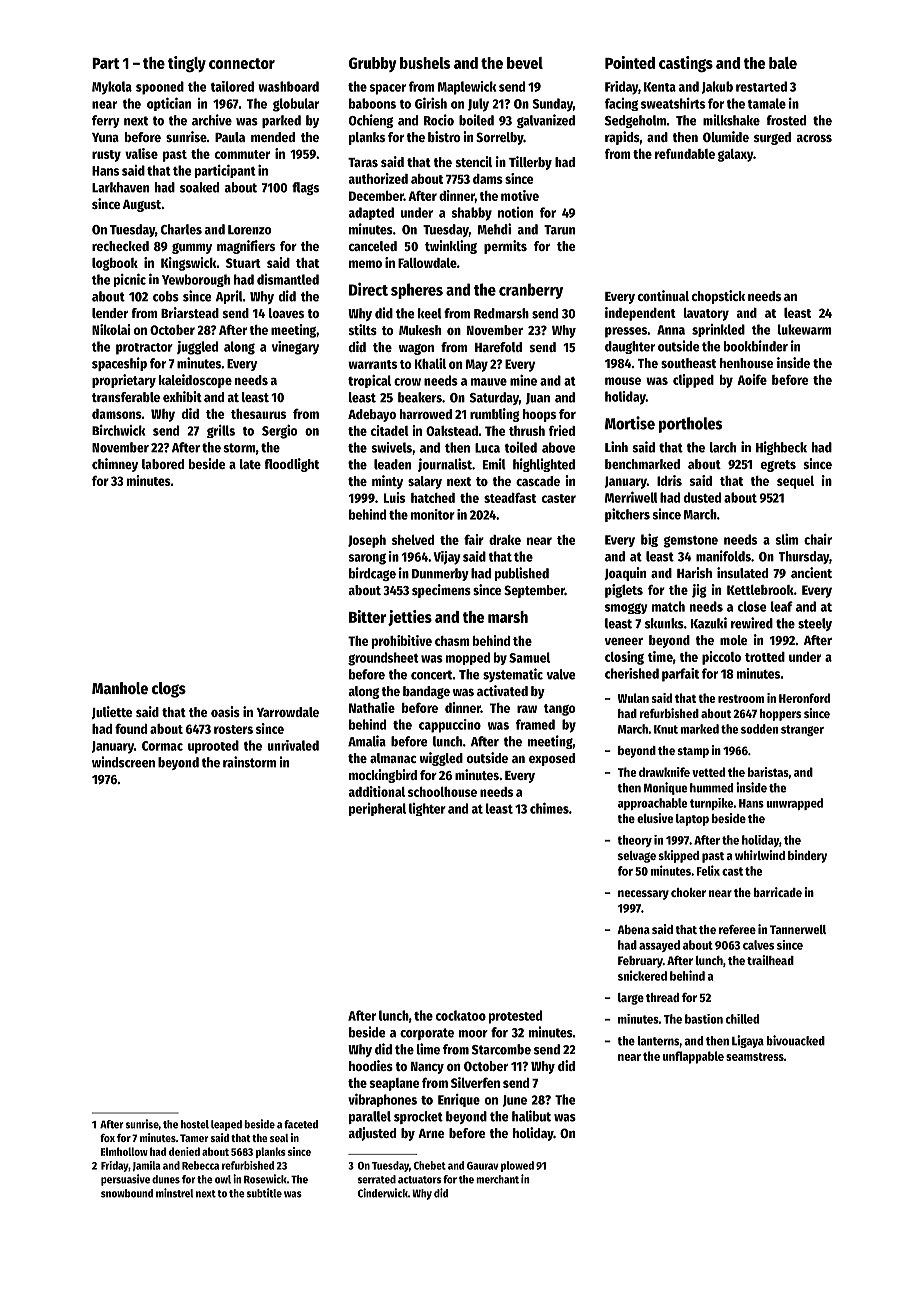 This screenshot has height=1308, width=924. What do you see at coordinates (783, 63) in the screenshot?
I see `bale` at bounding box center [783, 63].
